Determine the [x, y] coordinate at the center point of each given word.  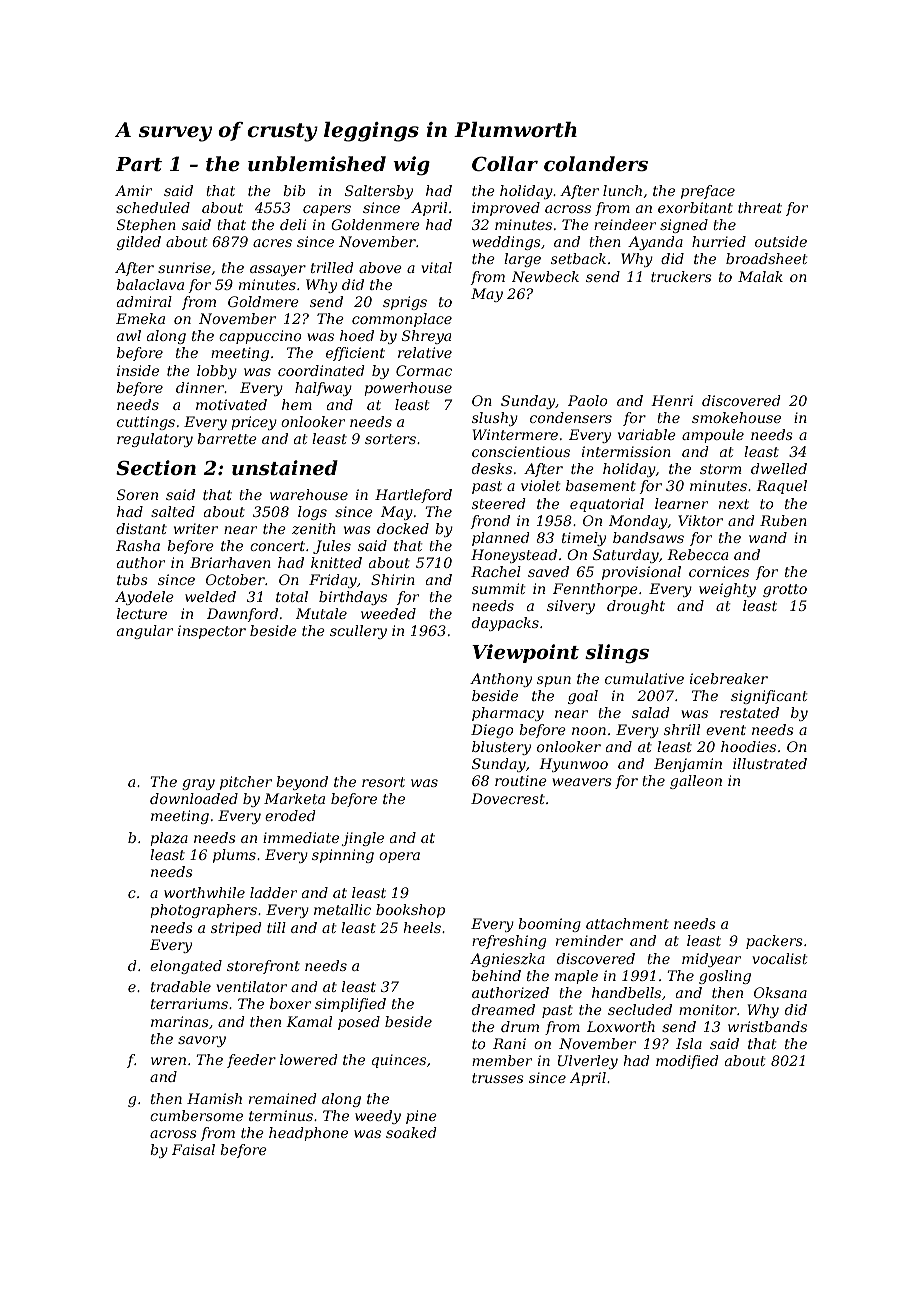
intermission [626, 451]
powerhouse [408, 389]
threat [760, 207]
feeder [251, 1061]
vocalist [779, 958]
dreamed [503, 1009]
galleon [696, 782]
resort [383, 782]
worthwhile [204, 892]
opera [399, 857]
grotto [785, 590]
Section [156, 467]
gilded [139, 243]
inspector [212, 632]
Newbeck [545, 276]
